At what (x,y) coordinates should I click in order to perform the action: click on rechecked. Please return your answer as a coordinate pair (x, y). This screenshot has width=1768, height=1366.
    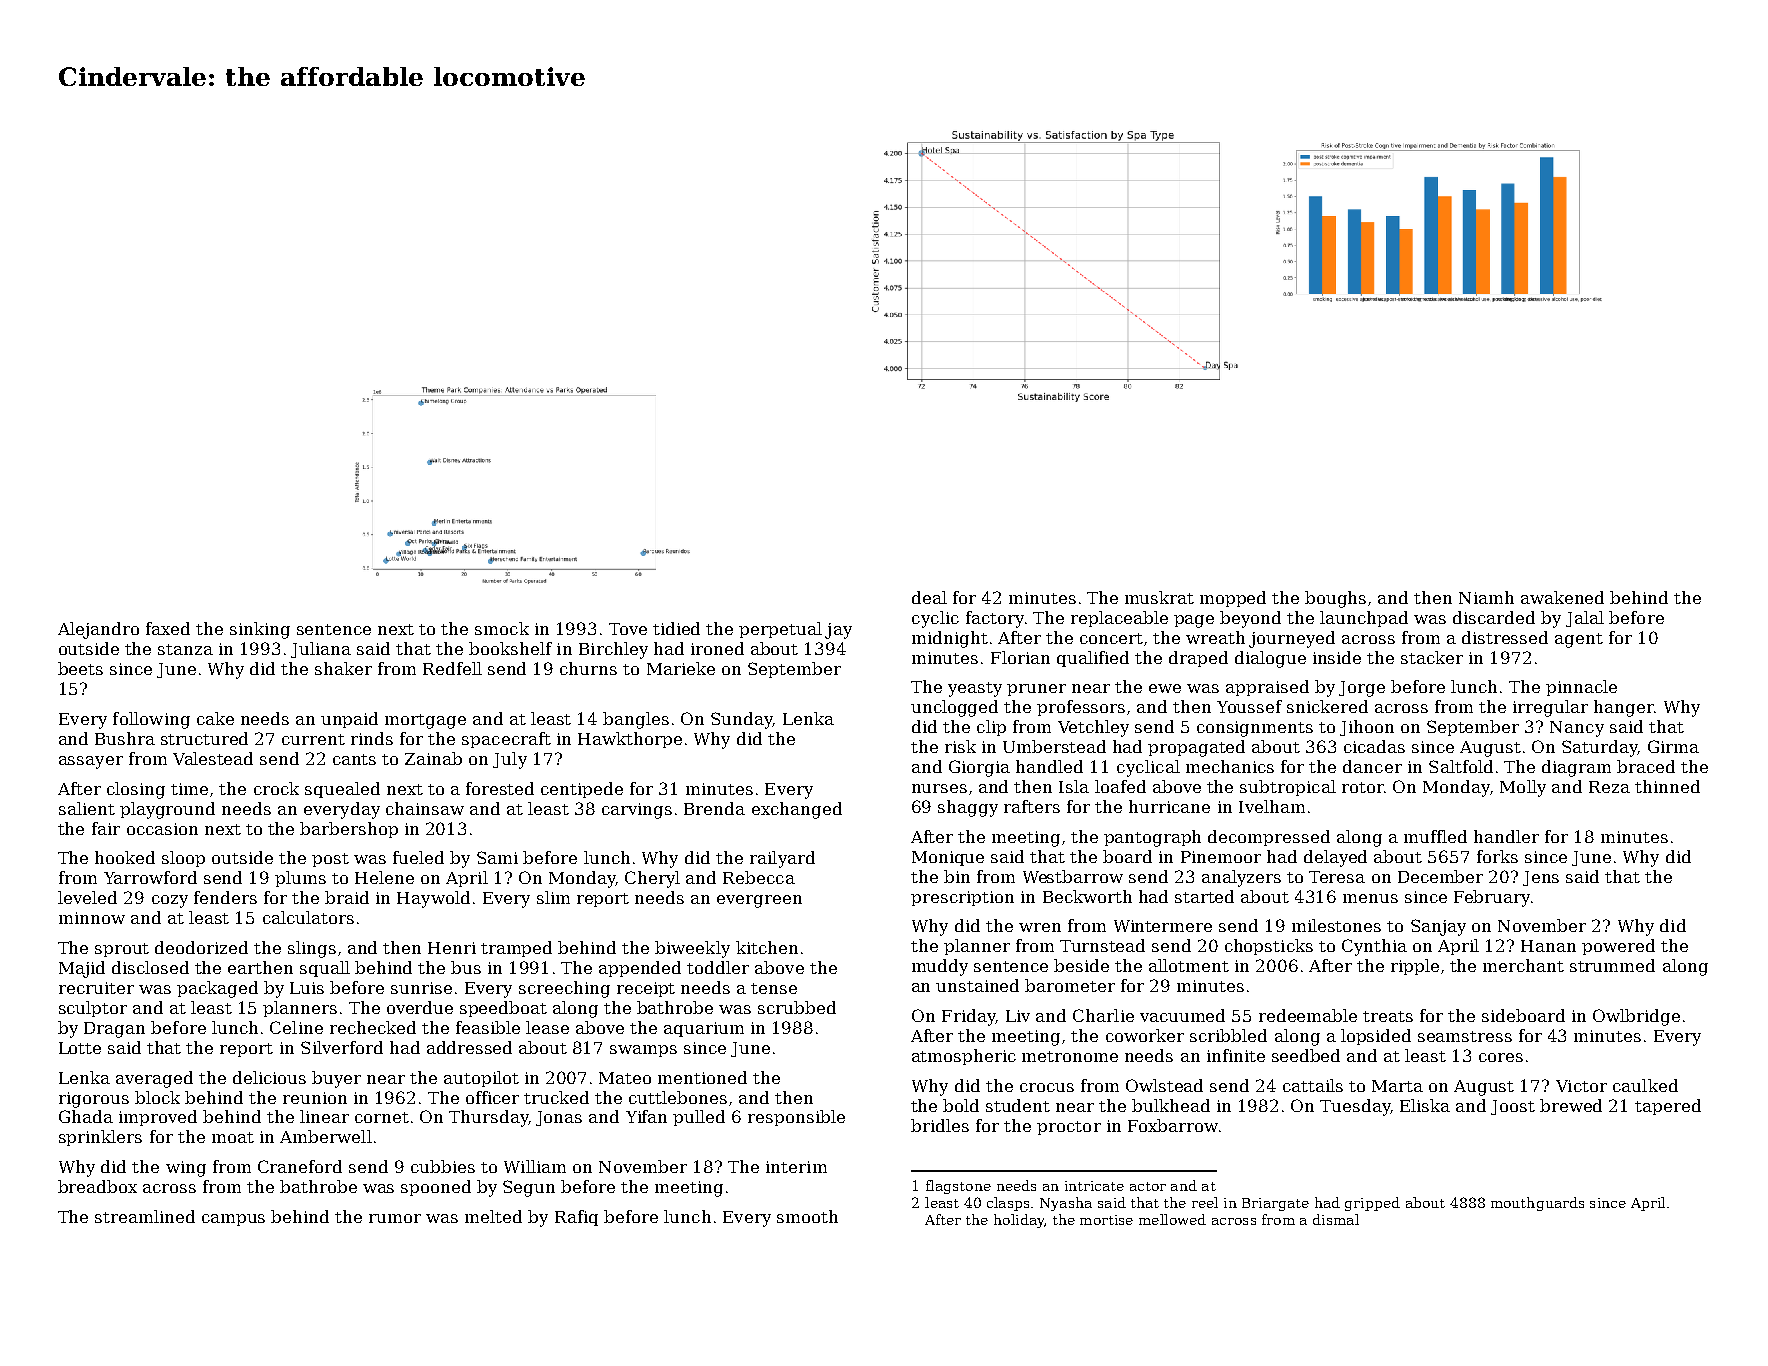
    Looking at the image, I should click on (373, 1027).
